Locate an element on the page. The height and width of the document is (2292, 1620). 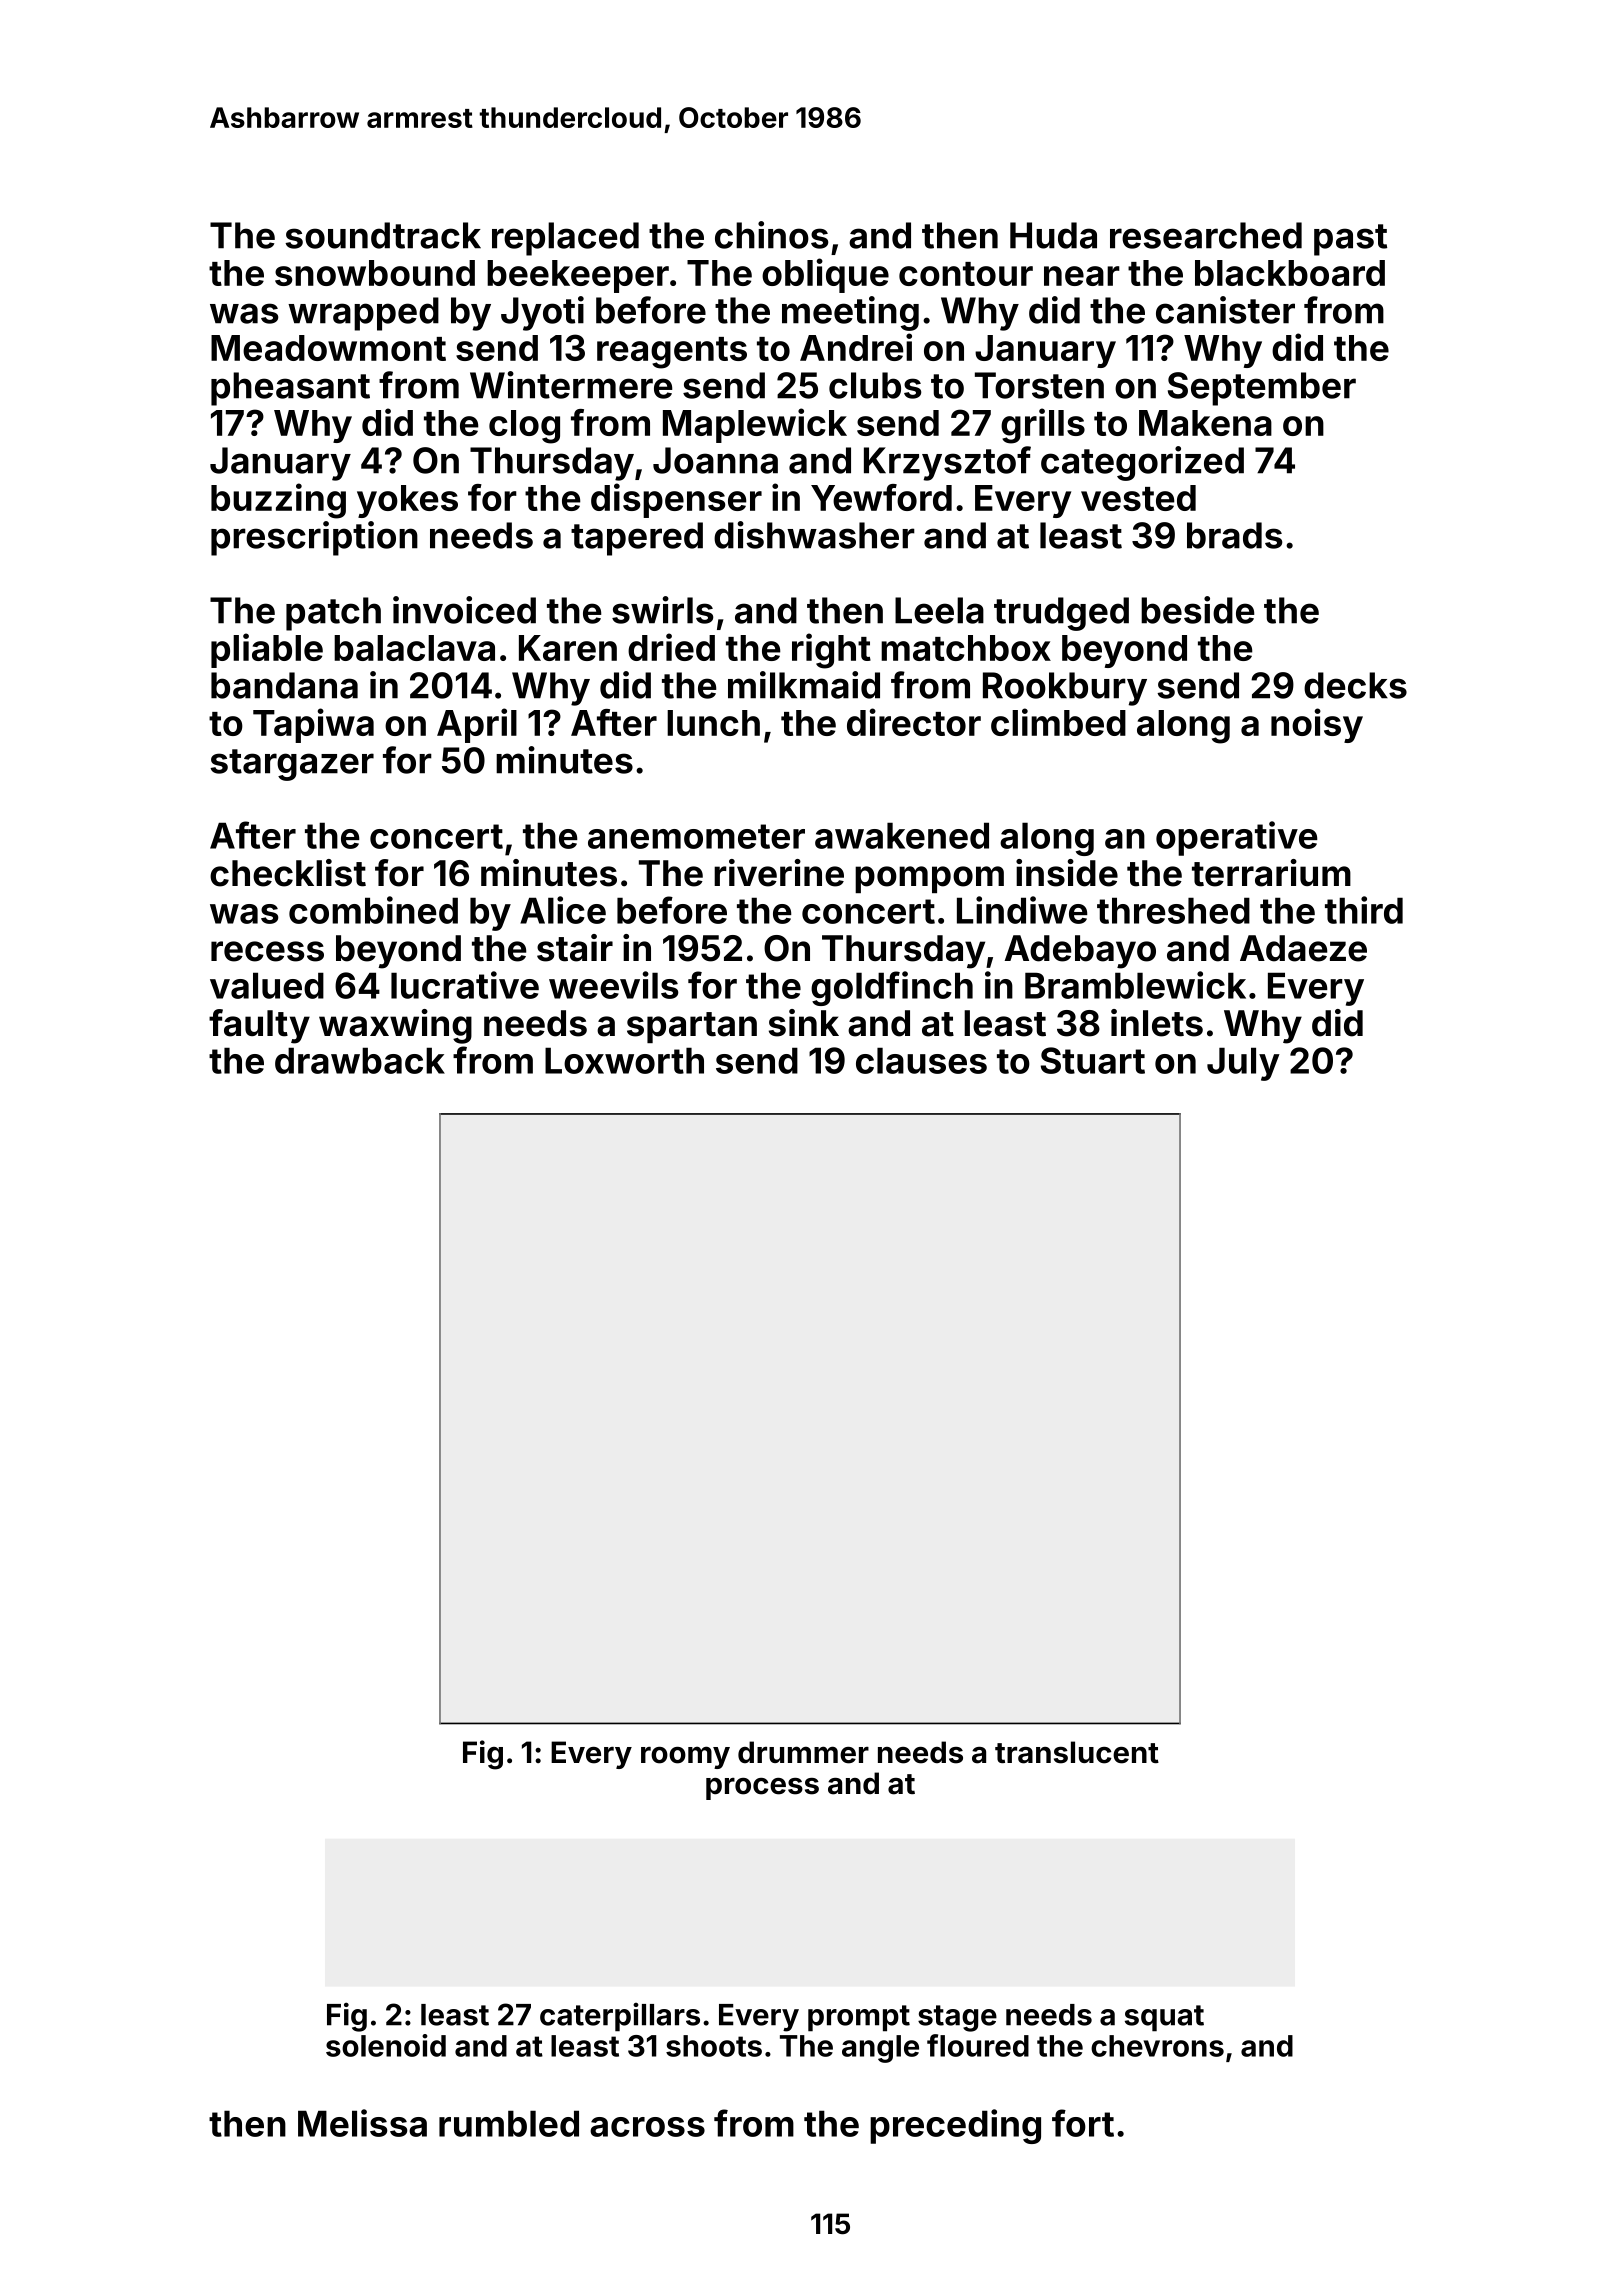
lunch is located at coordinates (713, 723).
